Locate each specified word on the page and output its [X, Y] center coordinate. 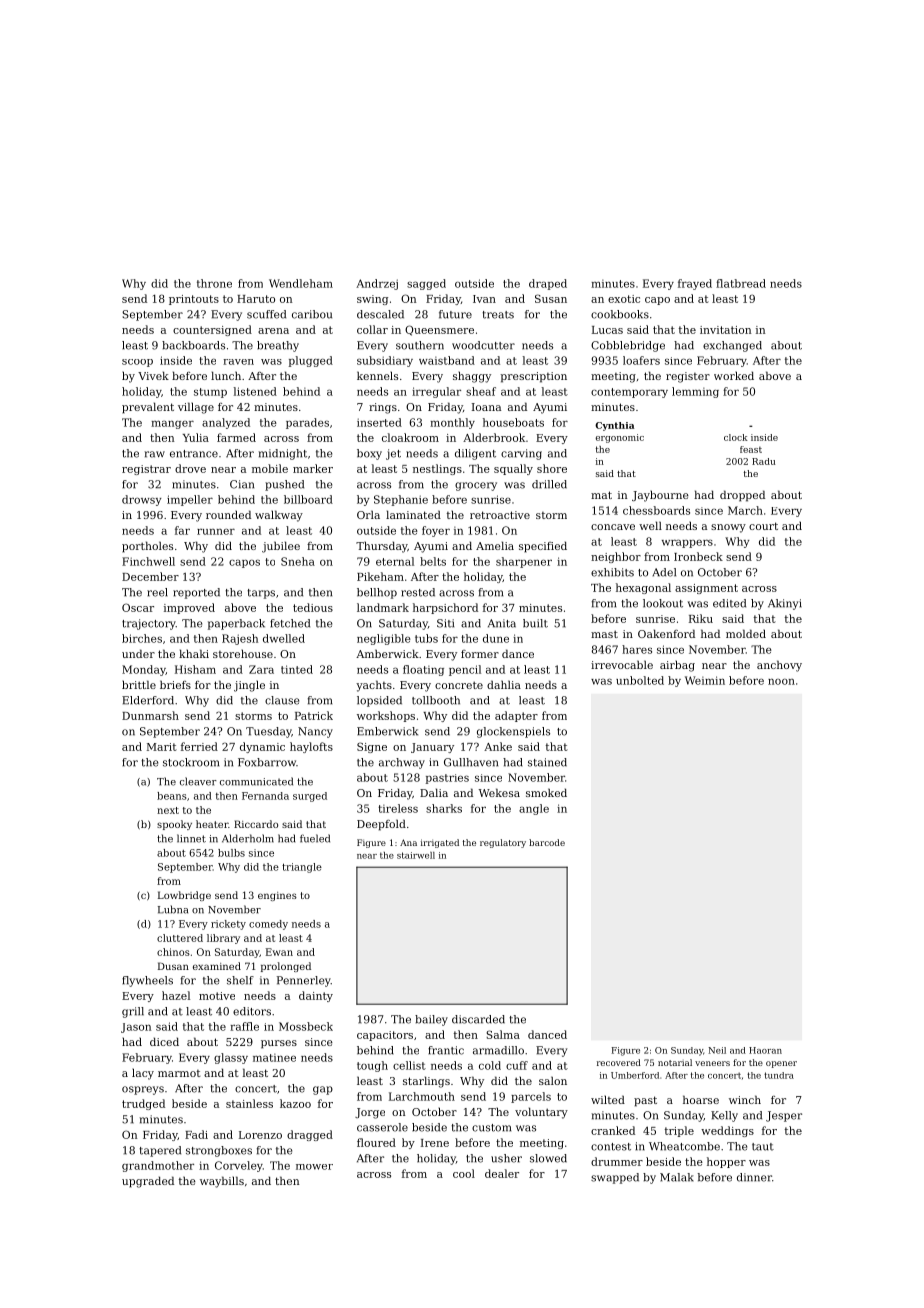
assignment [706, 589]
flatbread [741, 283]
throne [214, 283]
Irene [435, 1143]
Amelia [495, 545]
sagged [426, 284]
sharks [444, 808]
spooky [174, 825]
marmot [179, 1073]
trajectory [149, 624]
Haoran [765, 1050]
